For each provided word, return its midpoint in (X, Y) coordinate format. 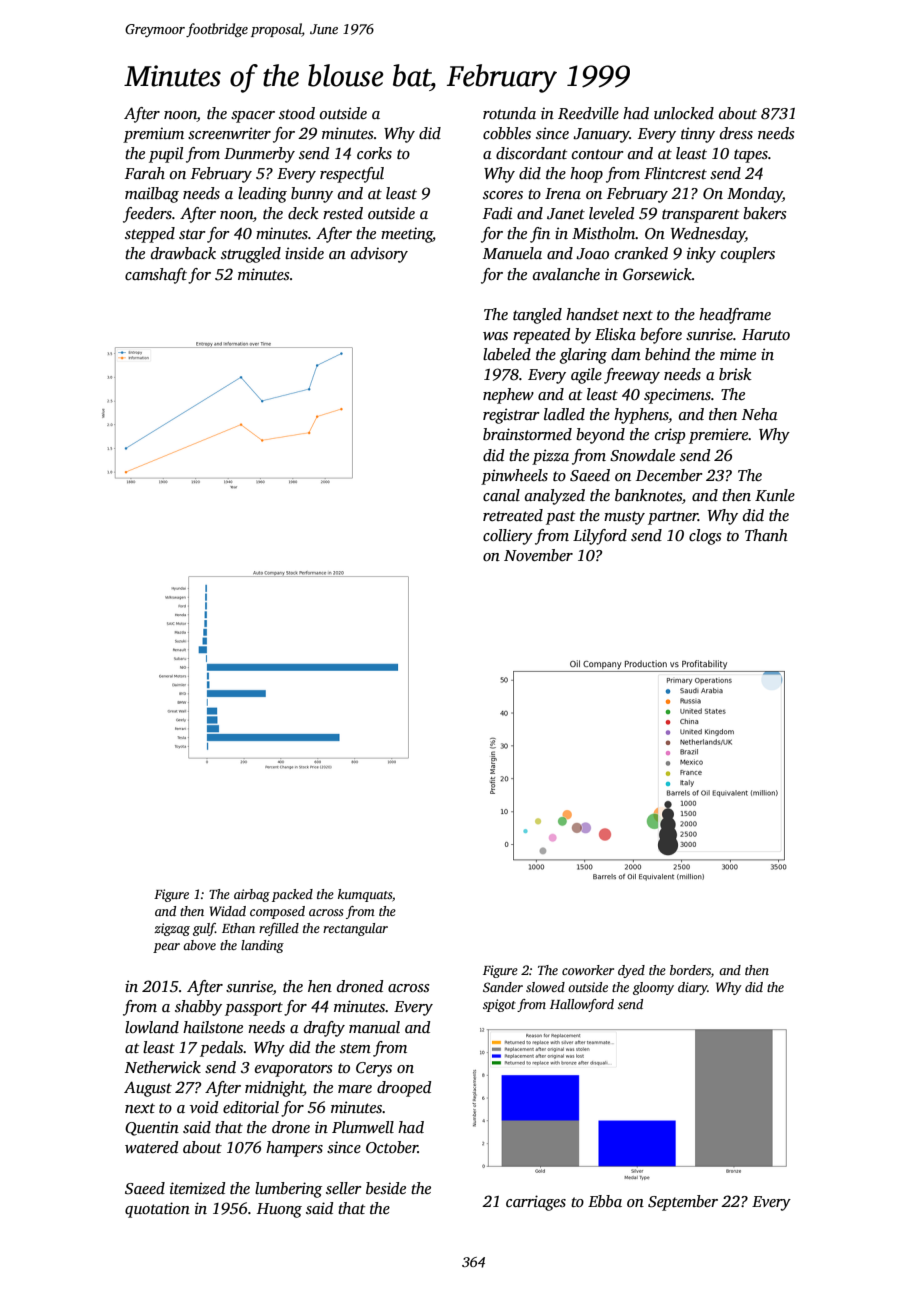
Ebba (605, 1201)
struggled (251, 255)
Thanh (766, 535)
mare (355, 1089)
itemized (197, 1188)
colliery (508, 537)
